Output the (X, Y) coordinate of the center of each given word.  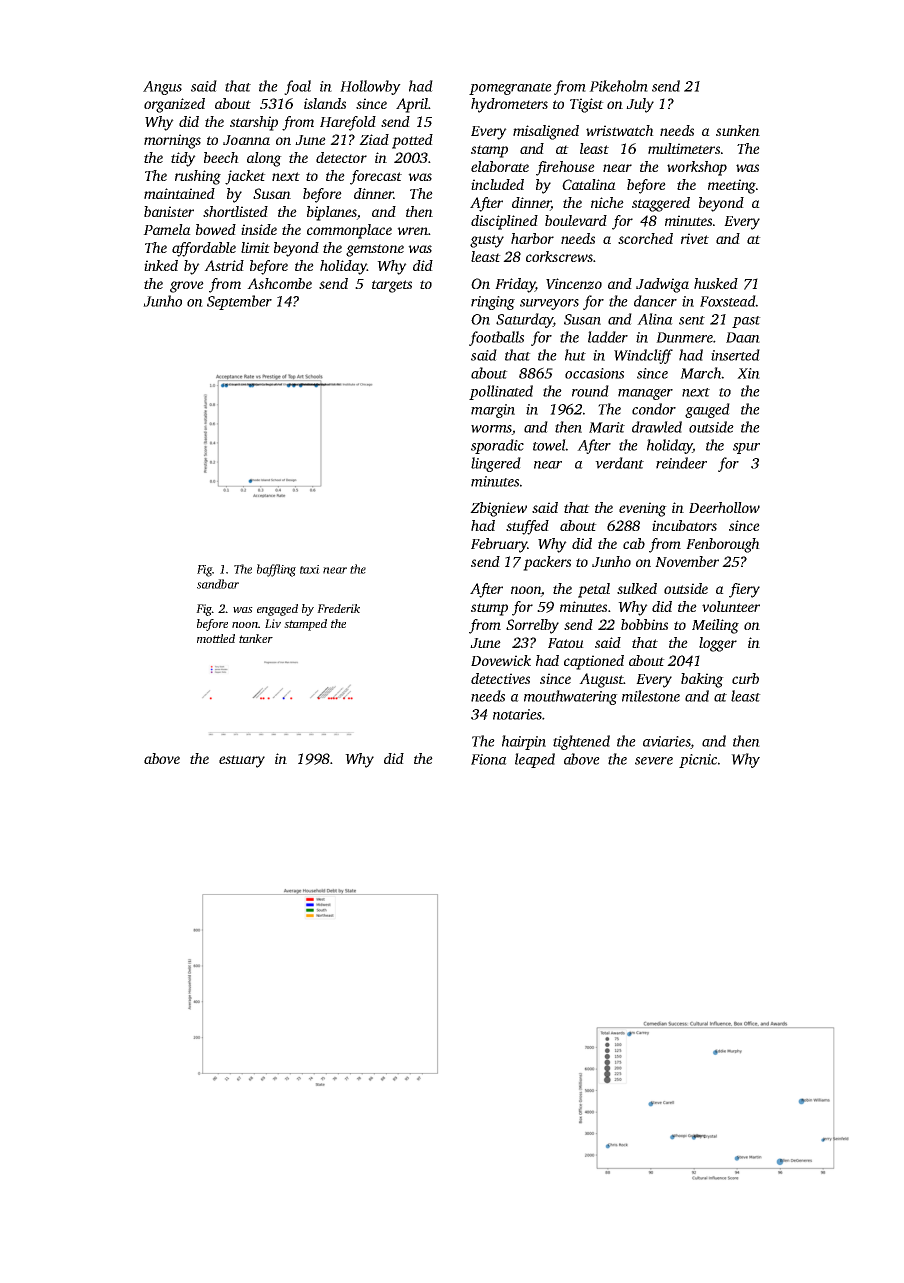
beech (221, 157)
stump (489, 609)
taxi (310, 569)
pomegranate (510, 89)
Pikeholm (618, 86)
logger (718, 644)
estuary (242, 761)
